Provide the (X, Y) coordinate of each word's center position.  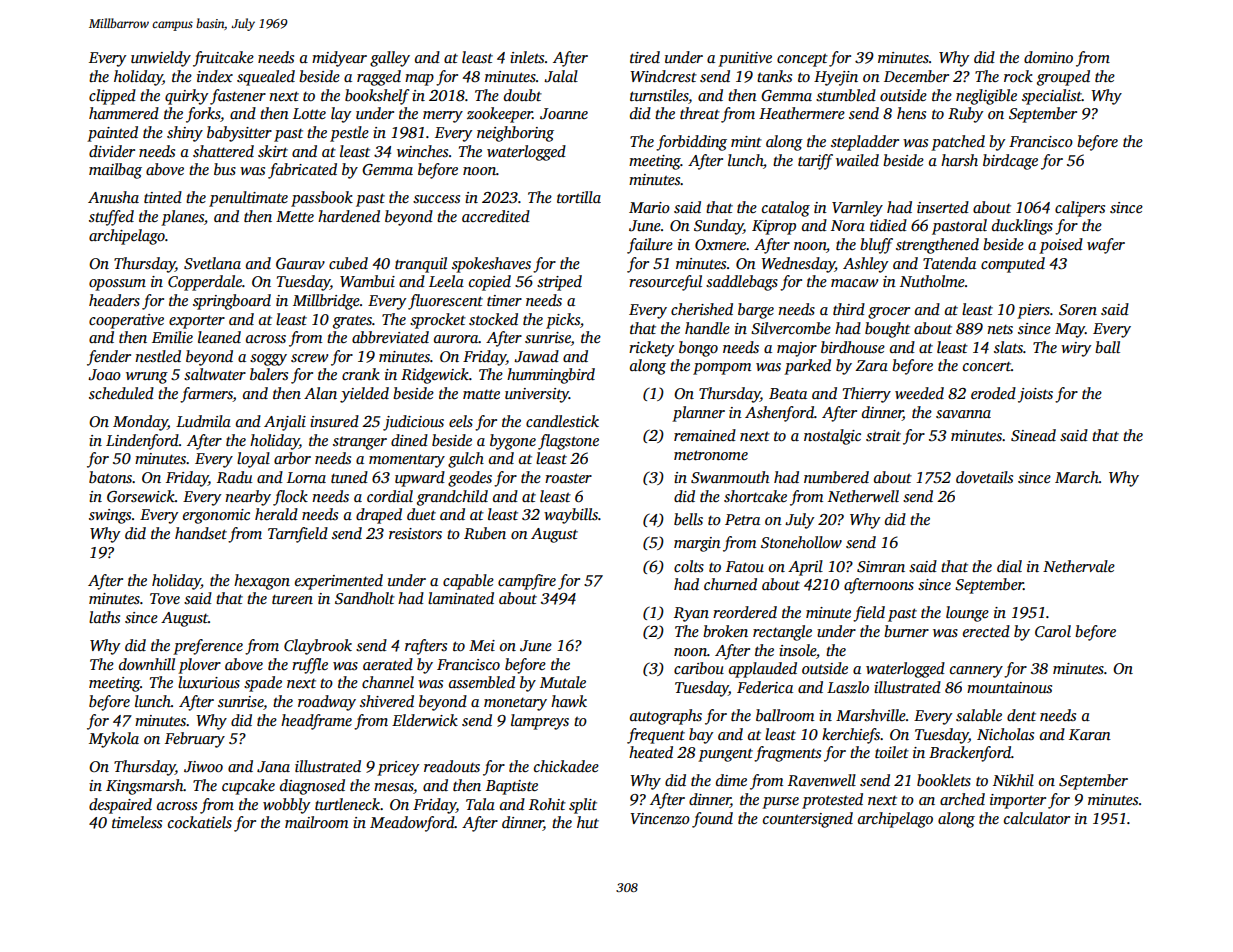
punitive (745, 59)
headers (114, 300)
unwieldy (161, 59)
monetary (515, 704)
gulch (466, 460)
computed (1013, 265)
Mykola (114, 740)
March (1077, 477)
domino (1048, 57)
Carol (1053, 631)
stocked (493, 319)
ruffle (310, 666)
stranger (360, 443)
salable (979, 715)
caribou (699, 668)
